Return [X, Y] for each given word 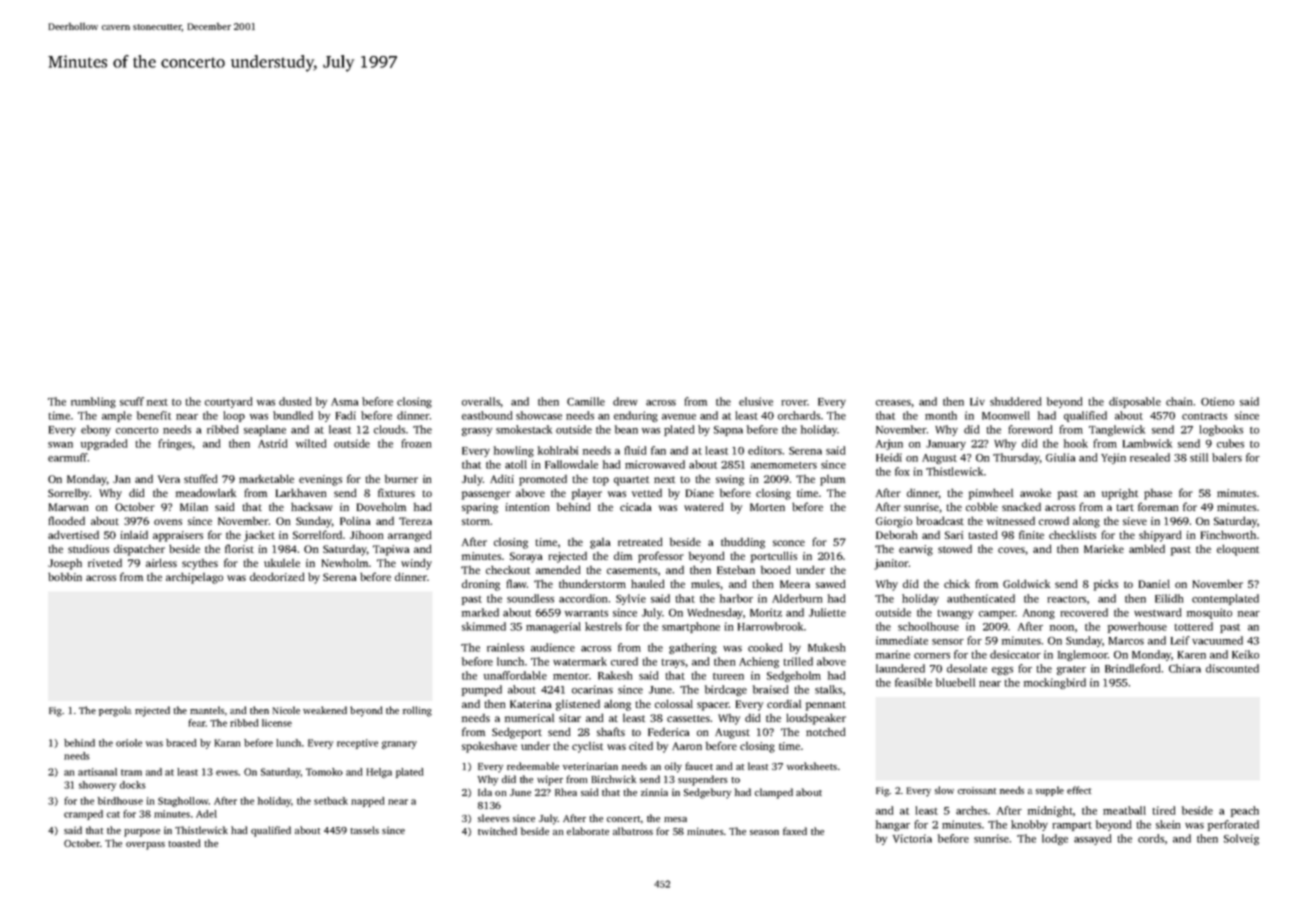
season [764, 832]
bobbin [65, 576]
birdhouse [120, 801]
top [601, 481]
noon [1062, 628]
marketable [266, 478]
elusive [756, 401]
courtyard [228, 402]
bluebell [955, 682]
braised [770, 689]
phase [1158, 494]
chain [1179, 401]
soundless [530, 598]
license [277, 723]
